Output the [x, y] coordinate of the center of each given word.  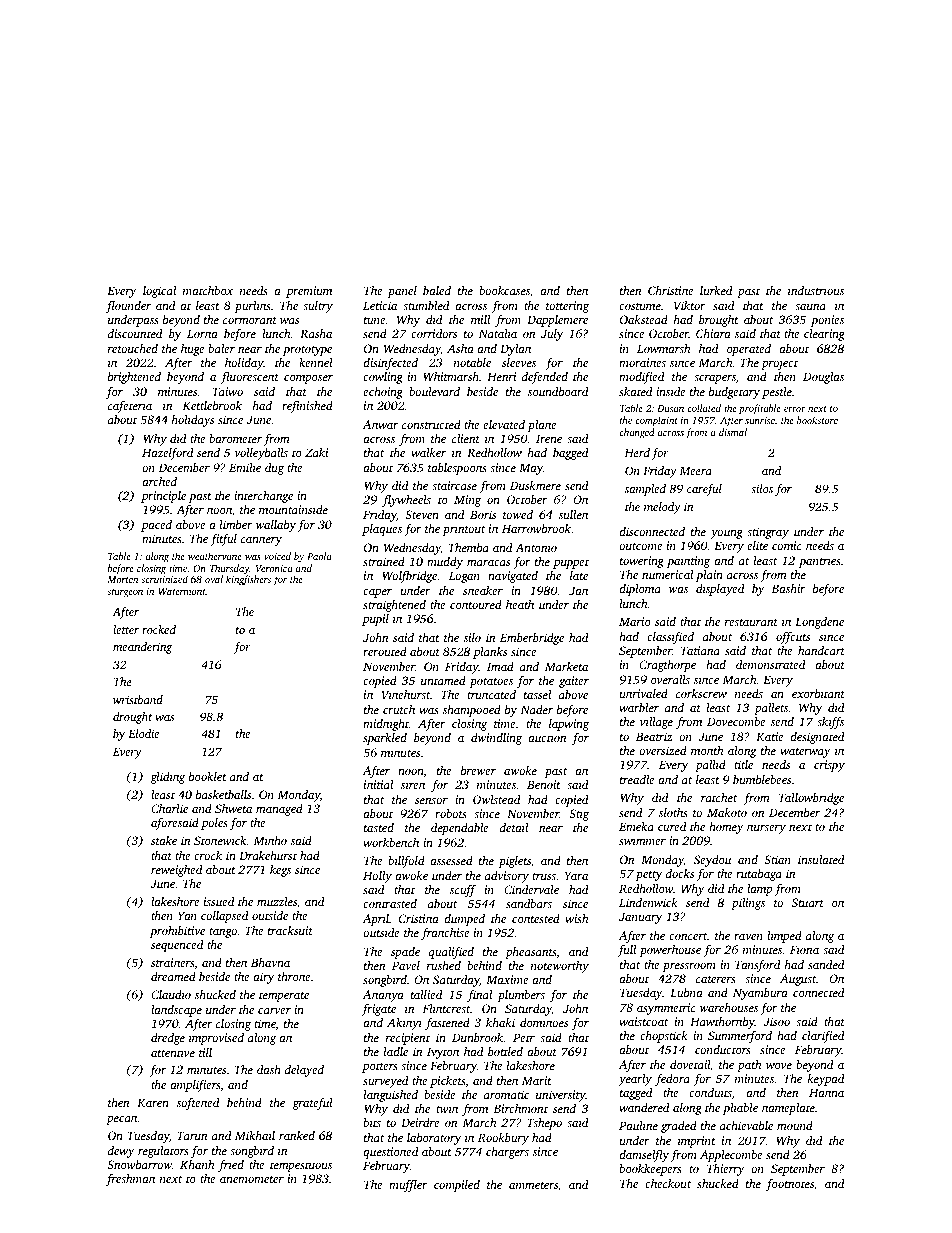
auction [547, 737]
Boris [483, 514]
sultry [318, 307]
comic [787, 545]
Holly [377, 877]
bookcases [504, 290]
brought [719, 321]
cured [672, 826]
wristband [138, 699]
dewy [121, 1152]
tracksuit [290, 930]
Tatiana [700, 650]
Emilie [245, 467]
